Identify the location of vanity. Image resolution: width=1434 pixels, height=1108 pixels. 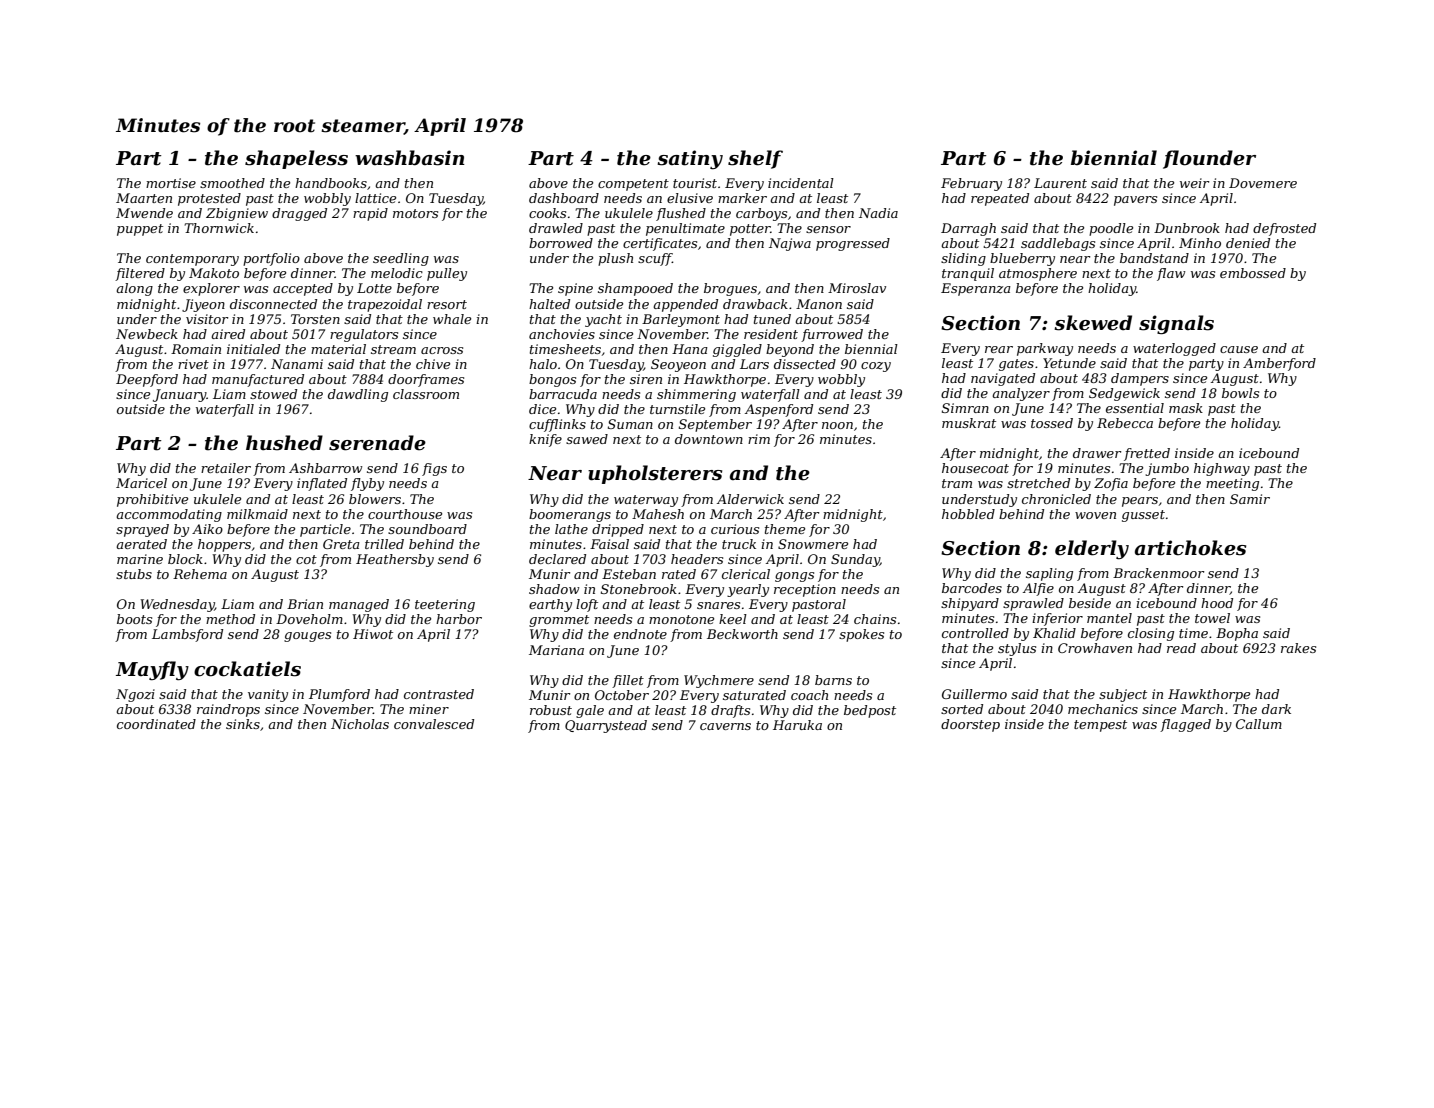
(268, 695).
